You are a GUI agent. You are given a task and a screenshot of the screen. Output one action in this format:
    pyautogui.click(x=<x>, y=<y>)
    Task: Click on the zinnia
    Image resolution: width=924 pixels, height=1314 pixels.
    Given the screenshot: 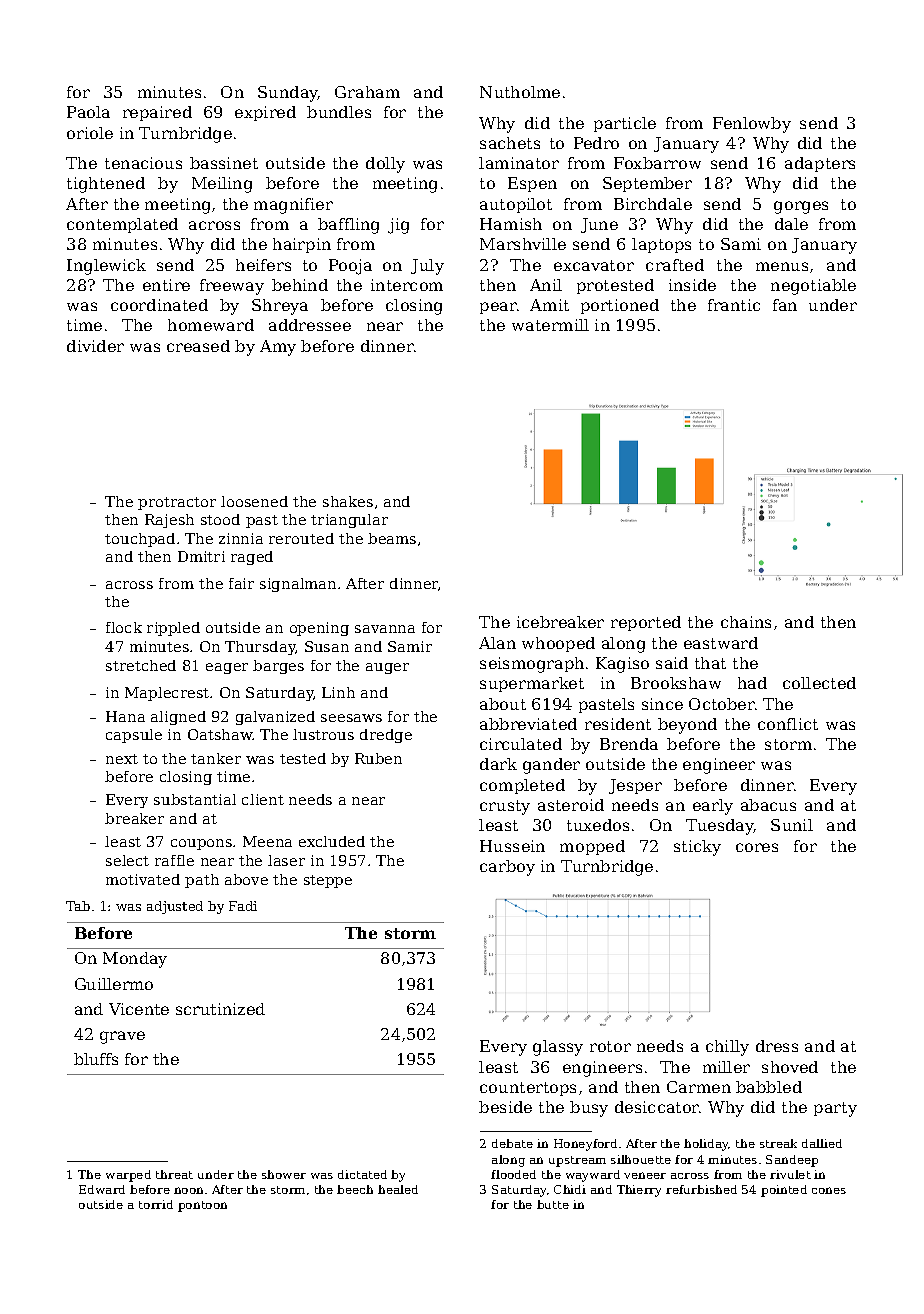 What is the action you would take?
    pyautogui.click(x=241, y=538)
